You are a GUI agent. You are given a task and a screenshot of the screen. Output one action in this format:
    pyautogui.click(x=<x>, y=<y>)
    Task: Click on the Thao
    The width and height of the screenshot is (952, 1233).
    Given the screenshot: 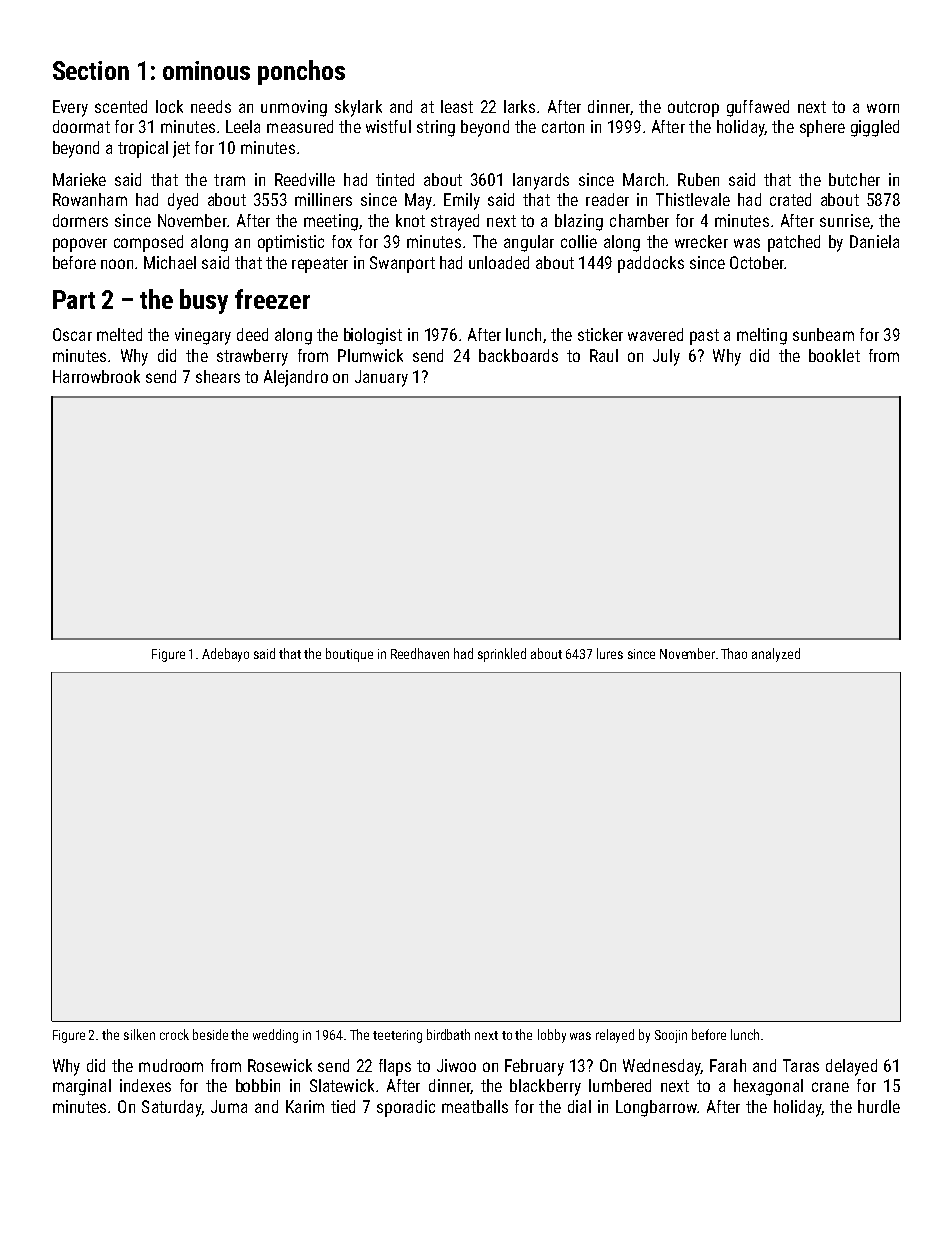 What is the action you would take?
    pyautogui.click(x=734, y=653)
